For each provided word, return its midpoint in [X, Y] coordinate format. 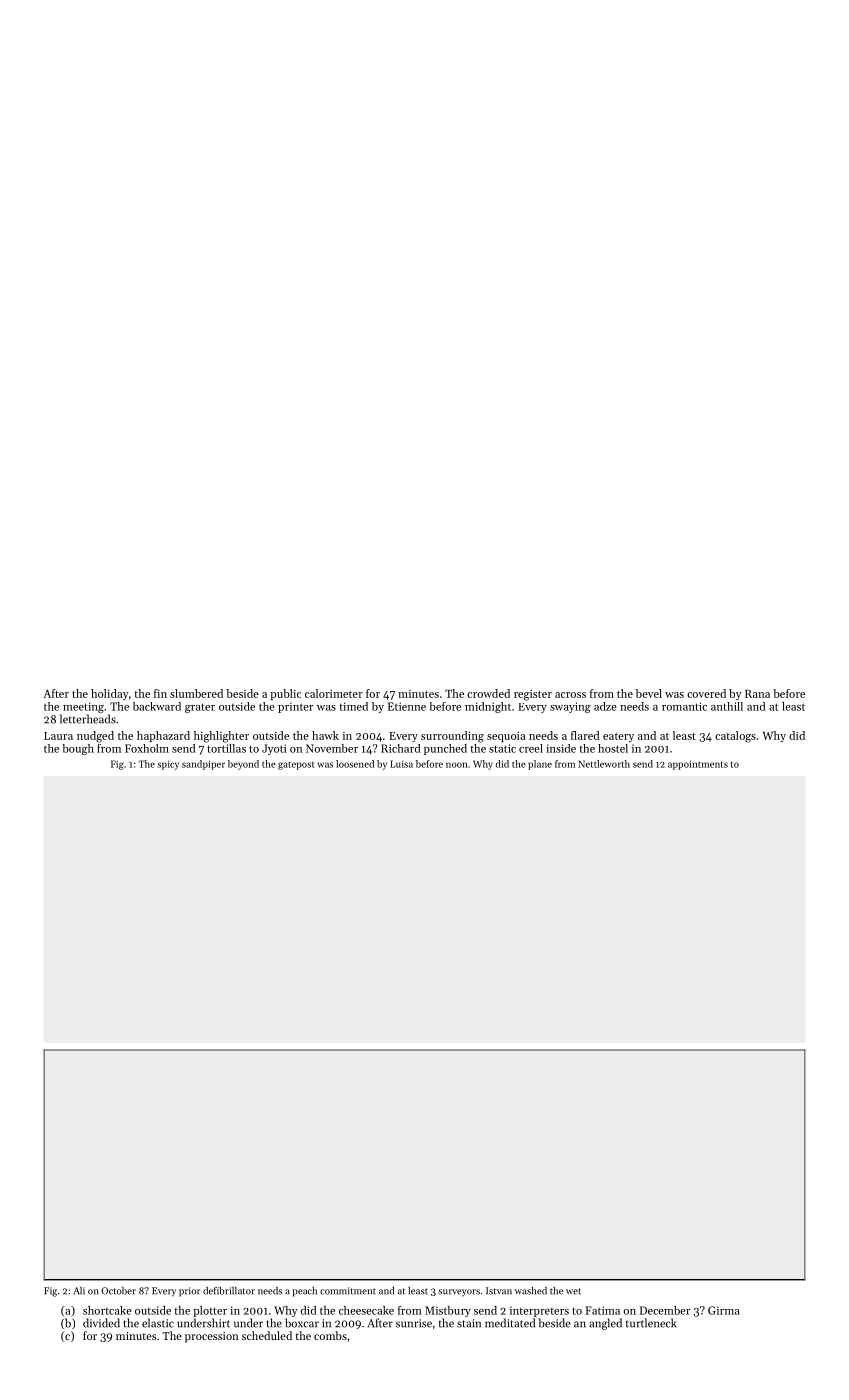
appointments [698, 765]
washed [531, 1291]
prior [189, 1292]
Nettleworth [604, 764]
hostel [613, 748]
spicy [168, 765]
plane [540, 765]
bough [78, 749]
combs [330, 1335]
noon [457, 765]
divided [101, 1323]
